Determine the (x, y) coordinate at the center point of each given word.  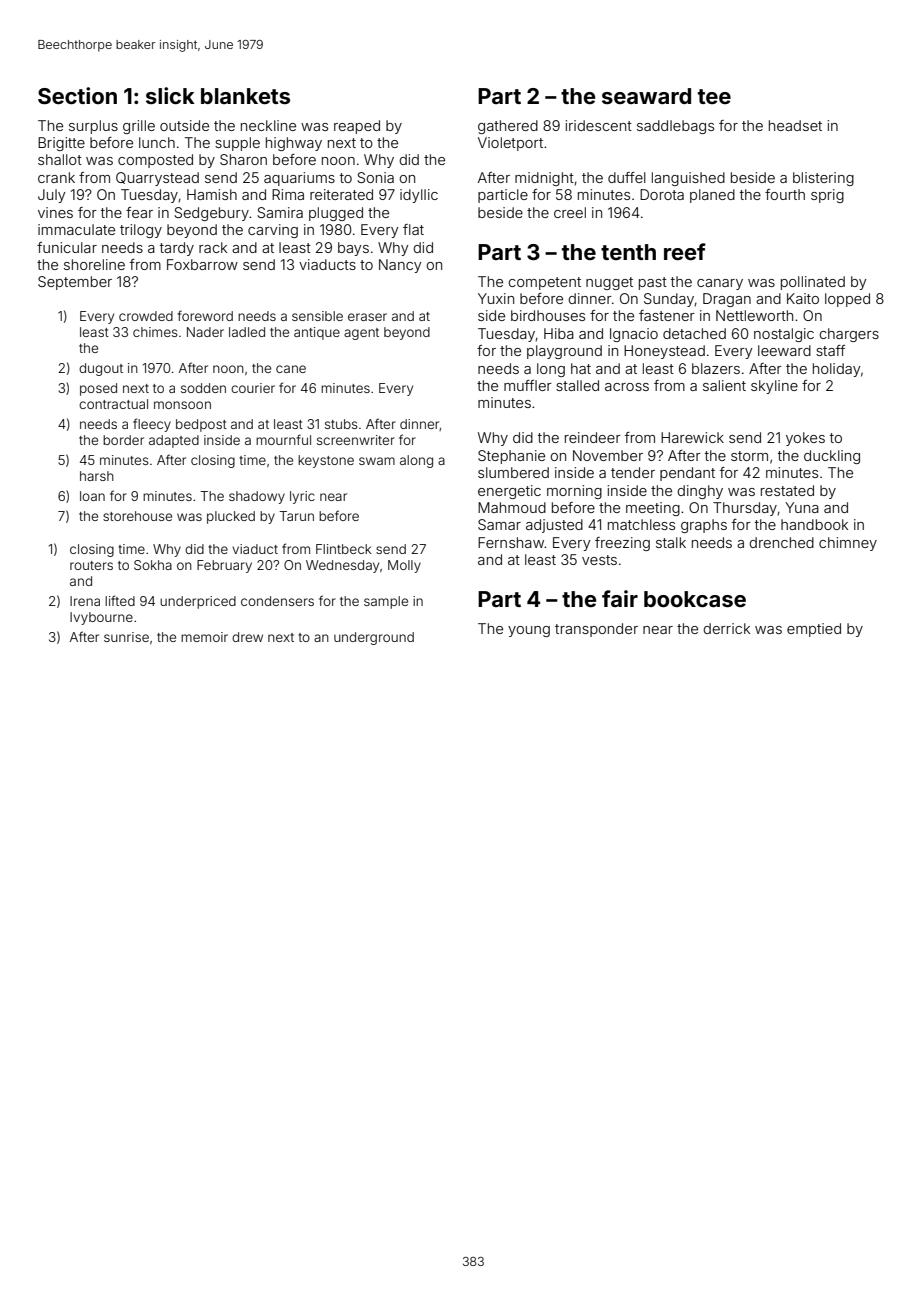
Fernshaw (511, 542)
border (123, 440)
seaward (646, 96)
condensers (277, 601)
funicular (67, 247)
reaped (357, 127)
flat (413, 229)
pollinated (813, 283)
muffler (528, 385)
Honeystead (664, 352)
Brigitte (61, 144)
